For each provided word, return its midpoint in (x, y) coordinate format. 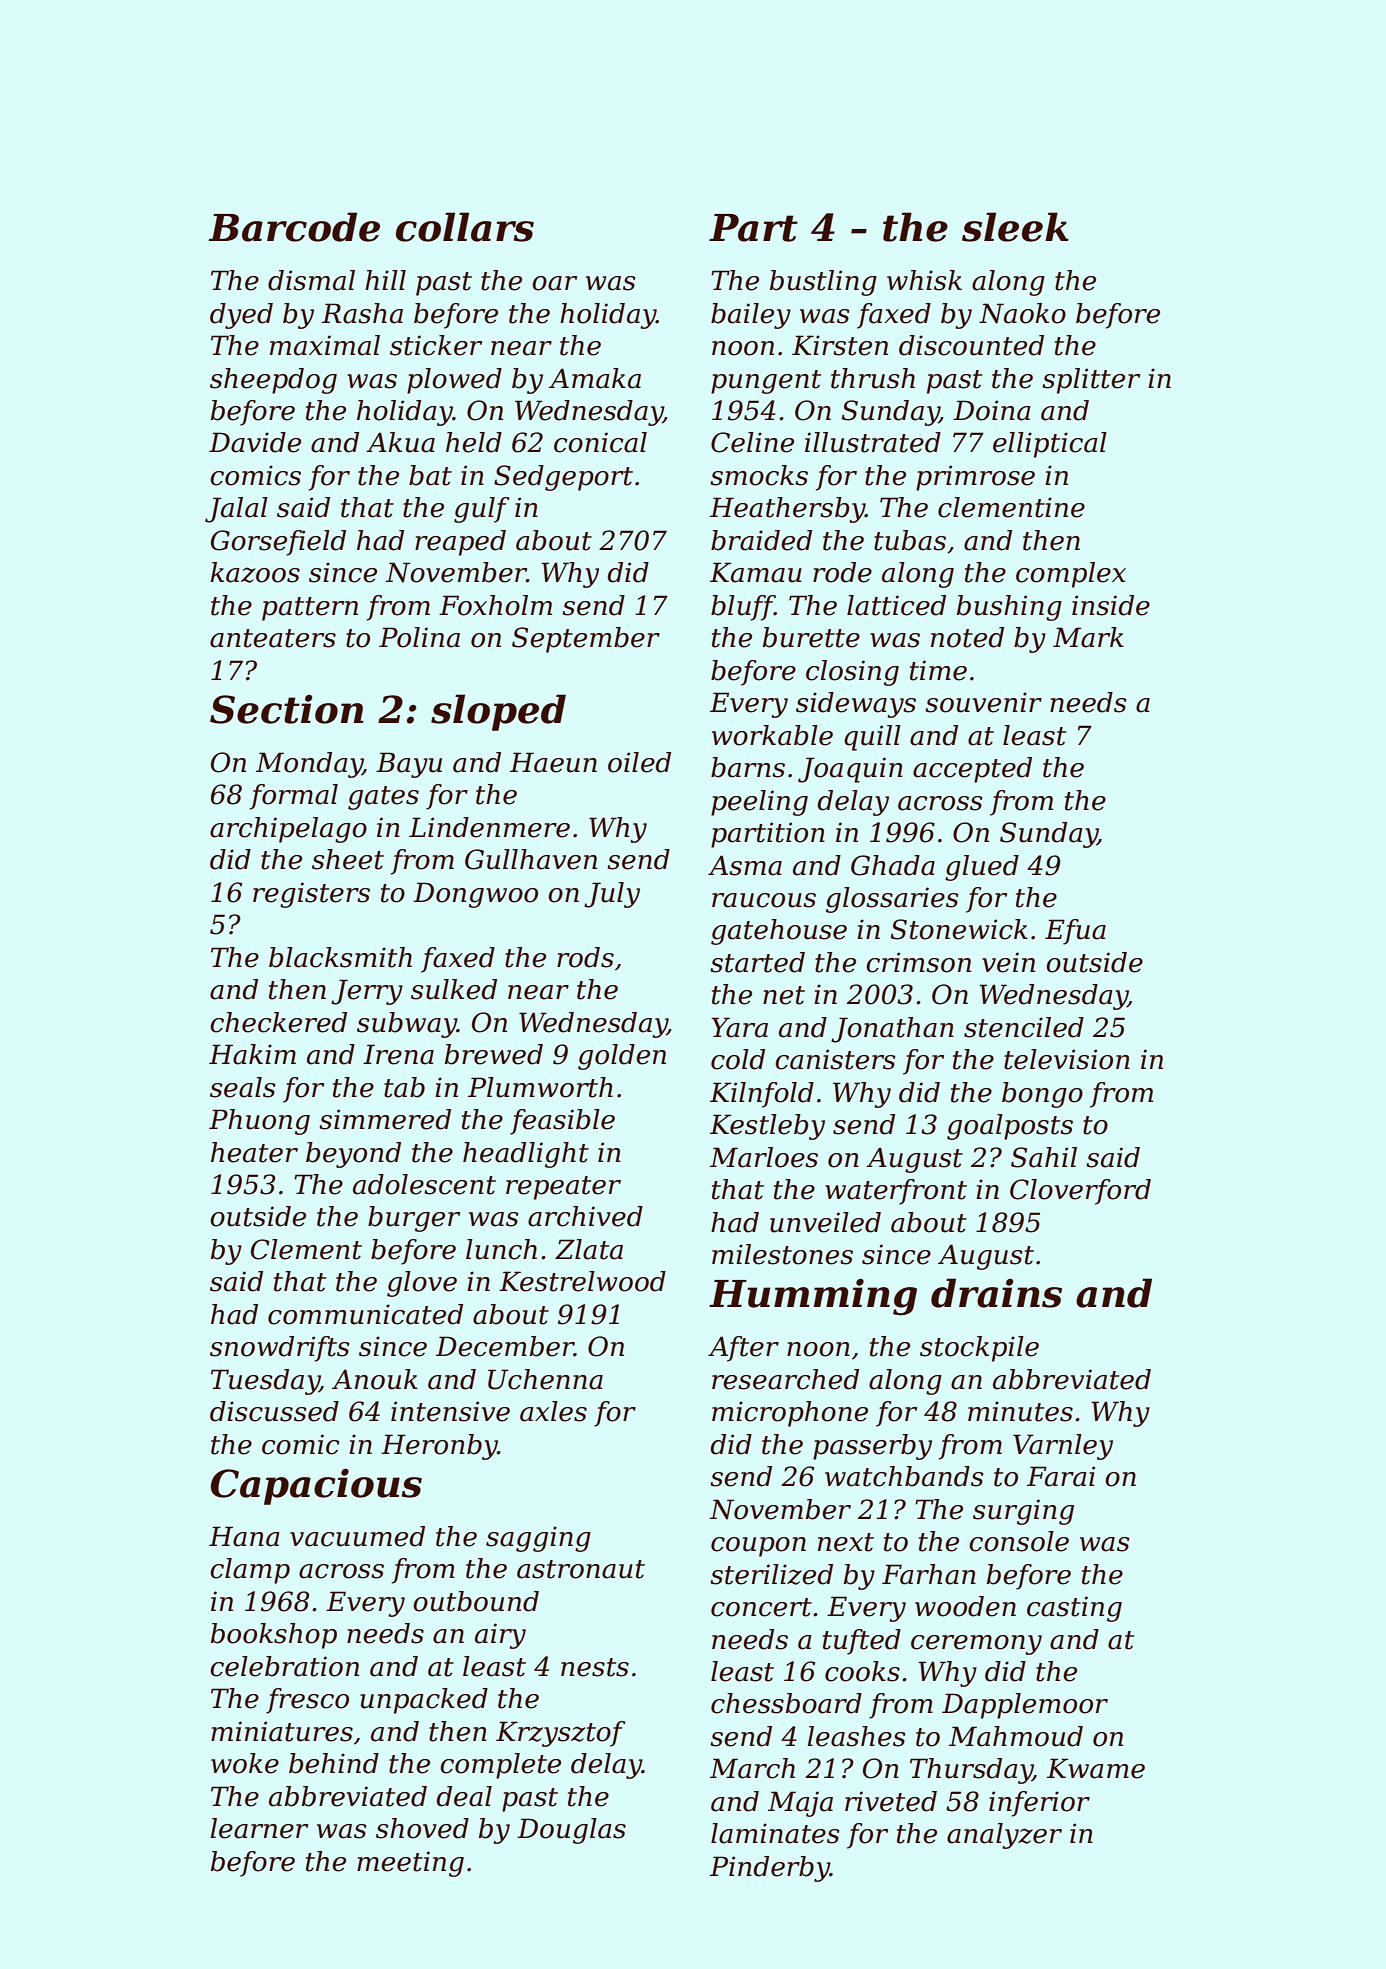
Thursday (971, 1771)
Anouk (375, 1379)
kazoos (255, 572)
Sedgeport (563, 478)
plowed (454, 381)
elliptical (1050, 445)
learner (259, 1828)
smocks (759, 475)
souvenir (983, 702)
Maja (800, 1804)
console (1019, 1541)
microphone (790, 1414)
